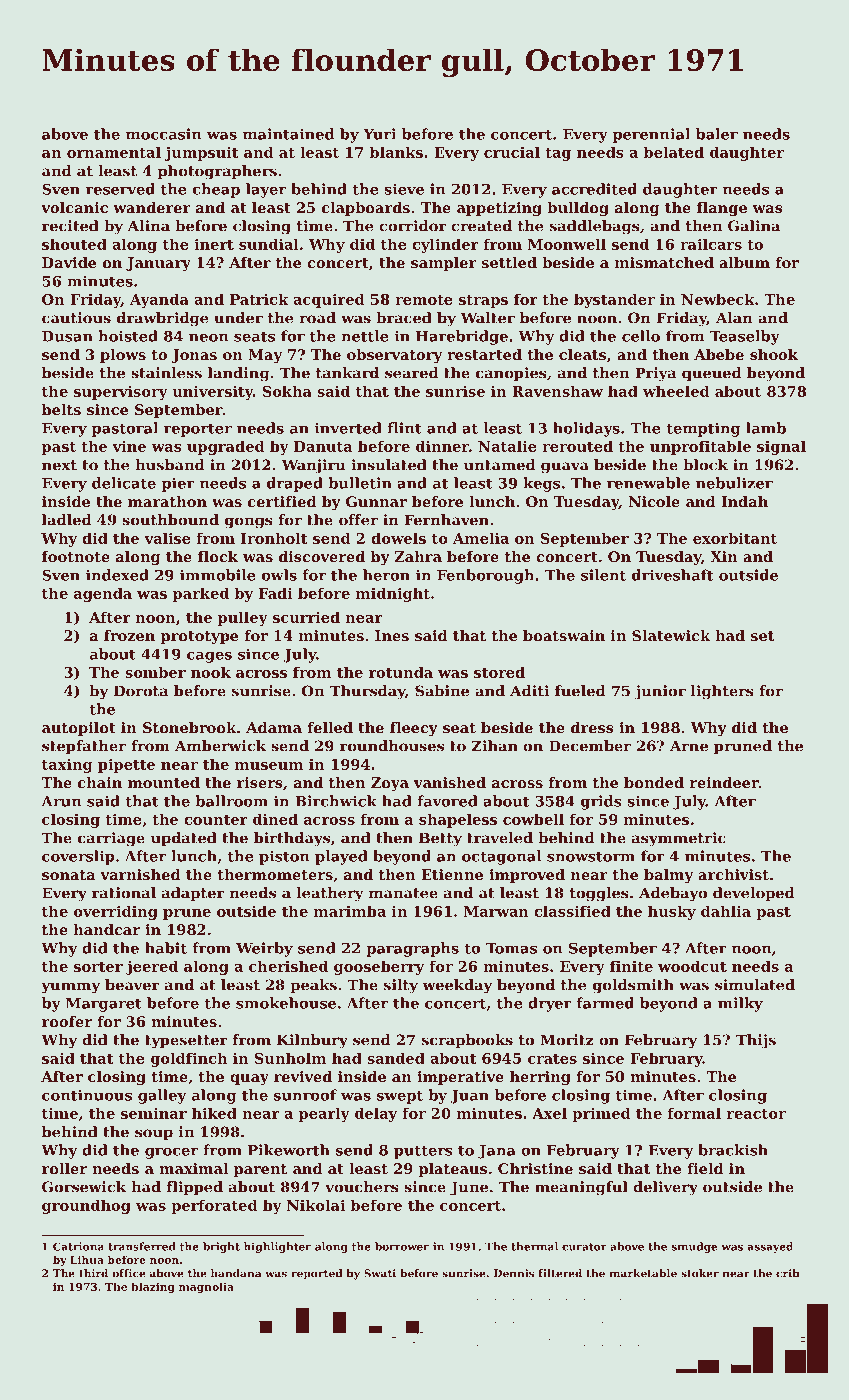  What do you see at coordinates (379, 134) in the screenshot?
I see `Yuri` at bounding box center [379, 134].
